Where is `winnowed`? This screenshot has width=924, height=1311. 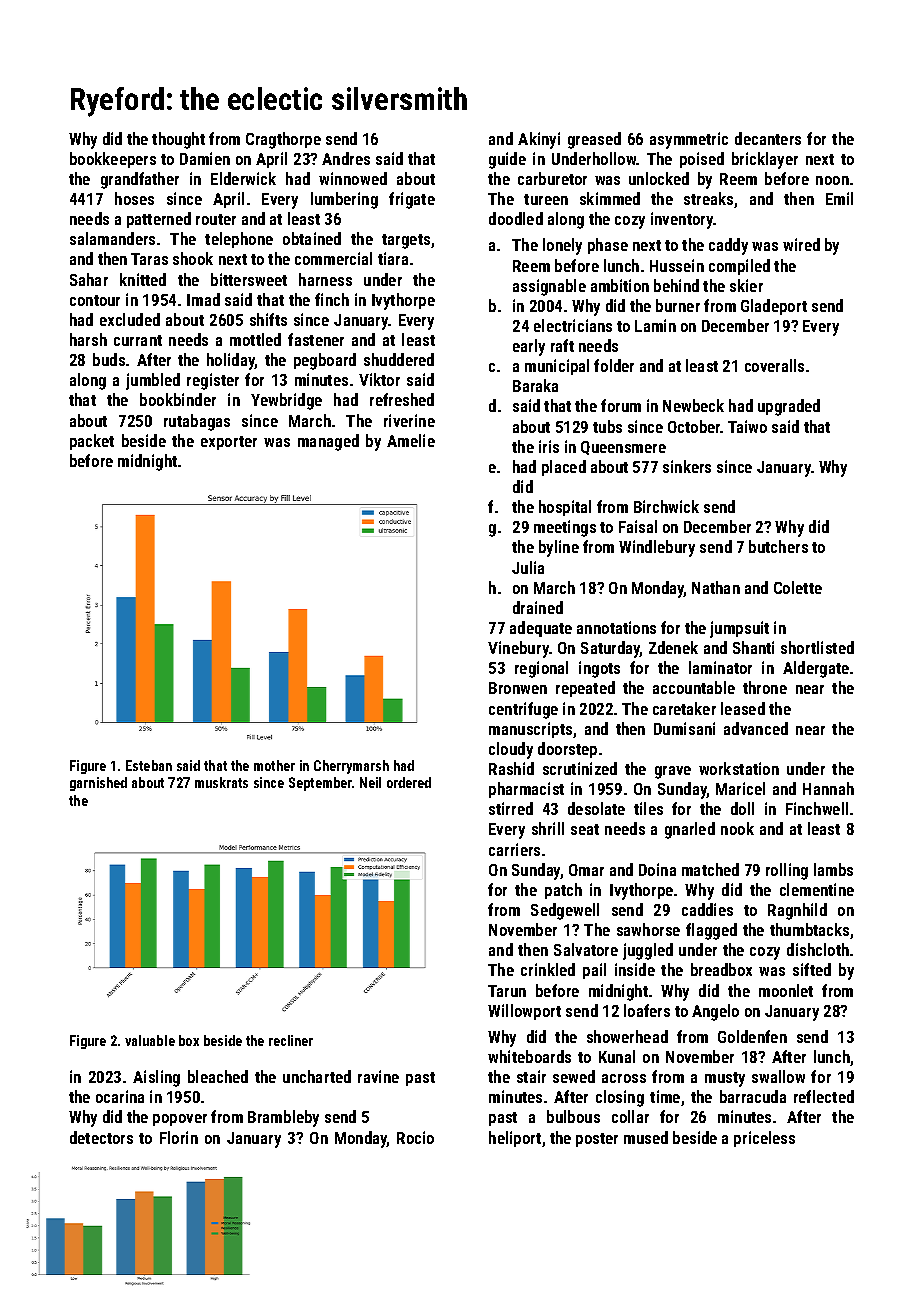
winnowed is located at coordinates (353, 178).
